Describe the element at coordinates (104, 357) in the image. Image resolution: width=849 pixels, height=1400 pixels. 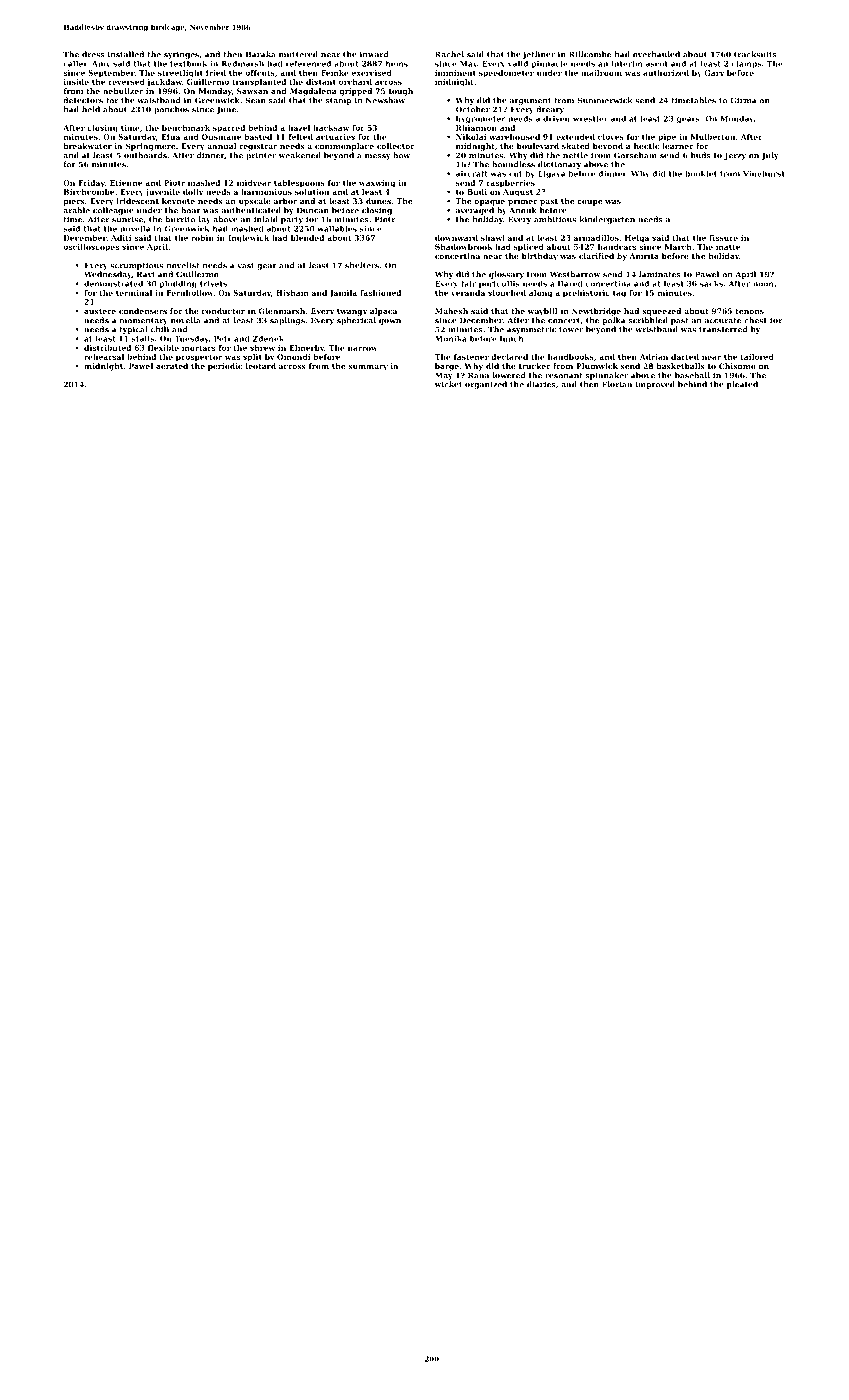
I see `rehearsal` at that location.
